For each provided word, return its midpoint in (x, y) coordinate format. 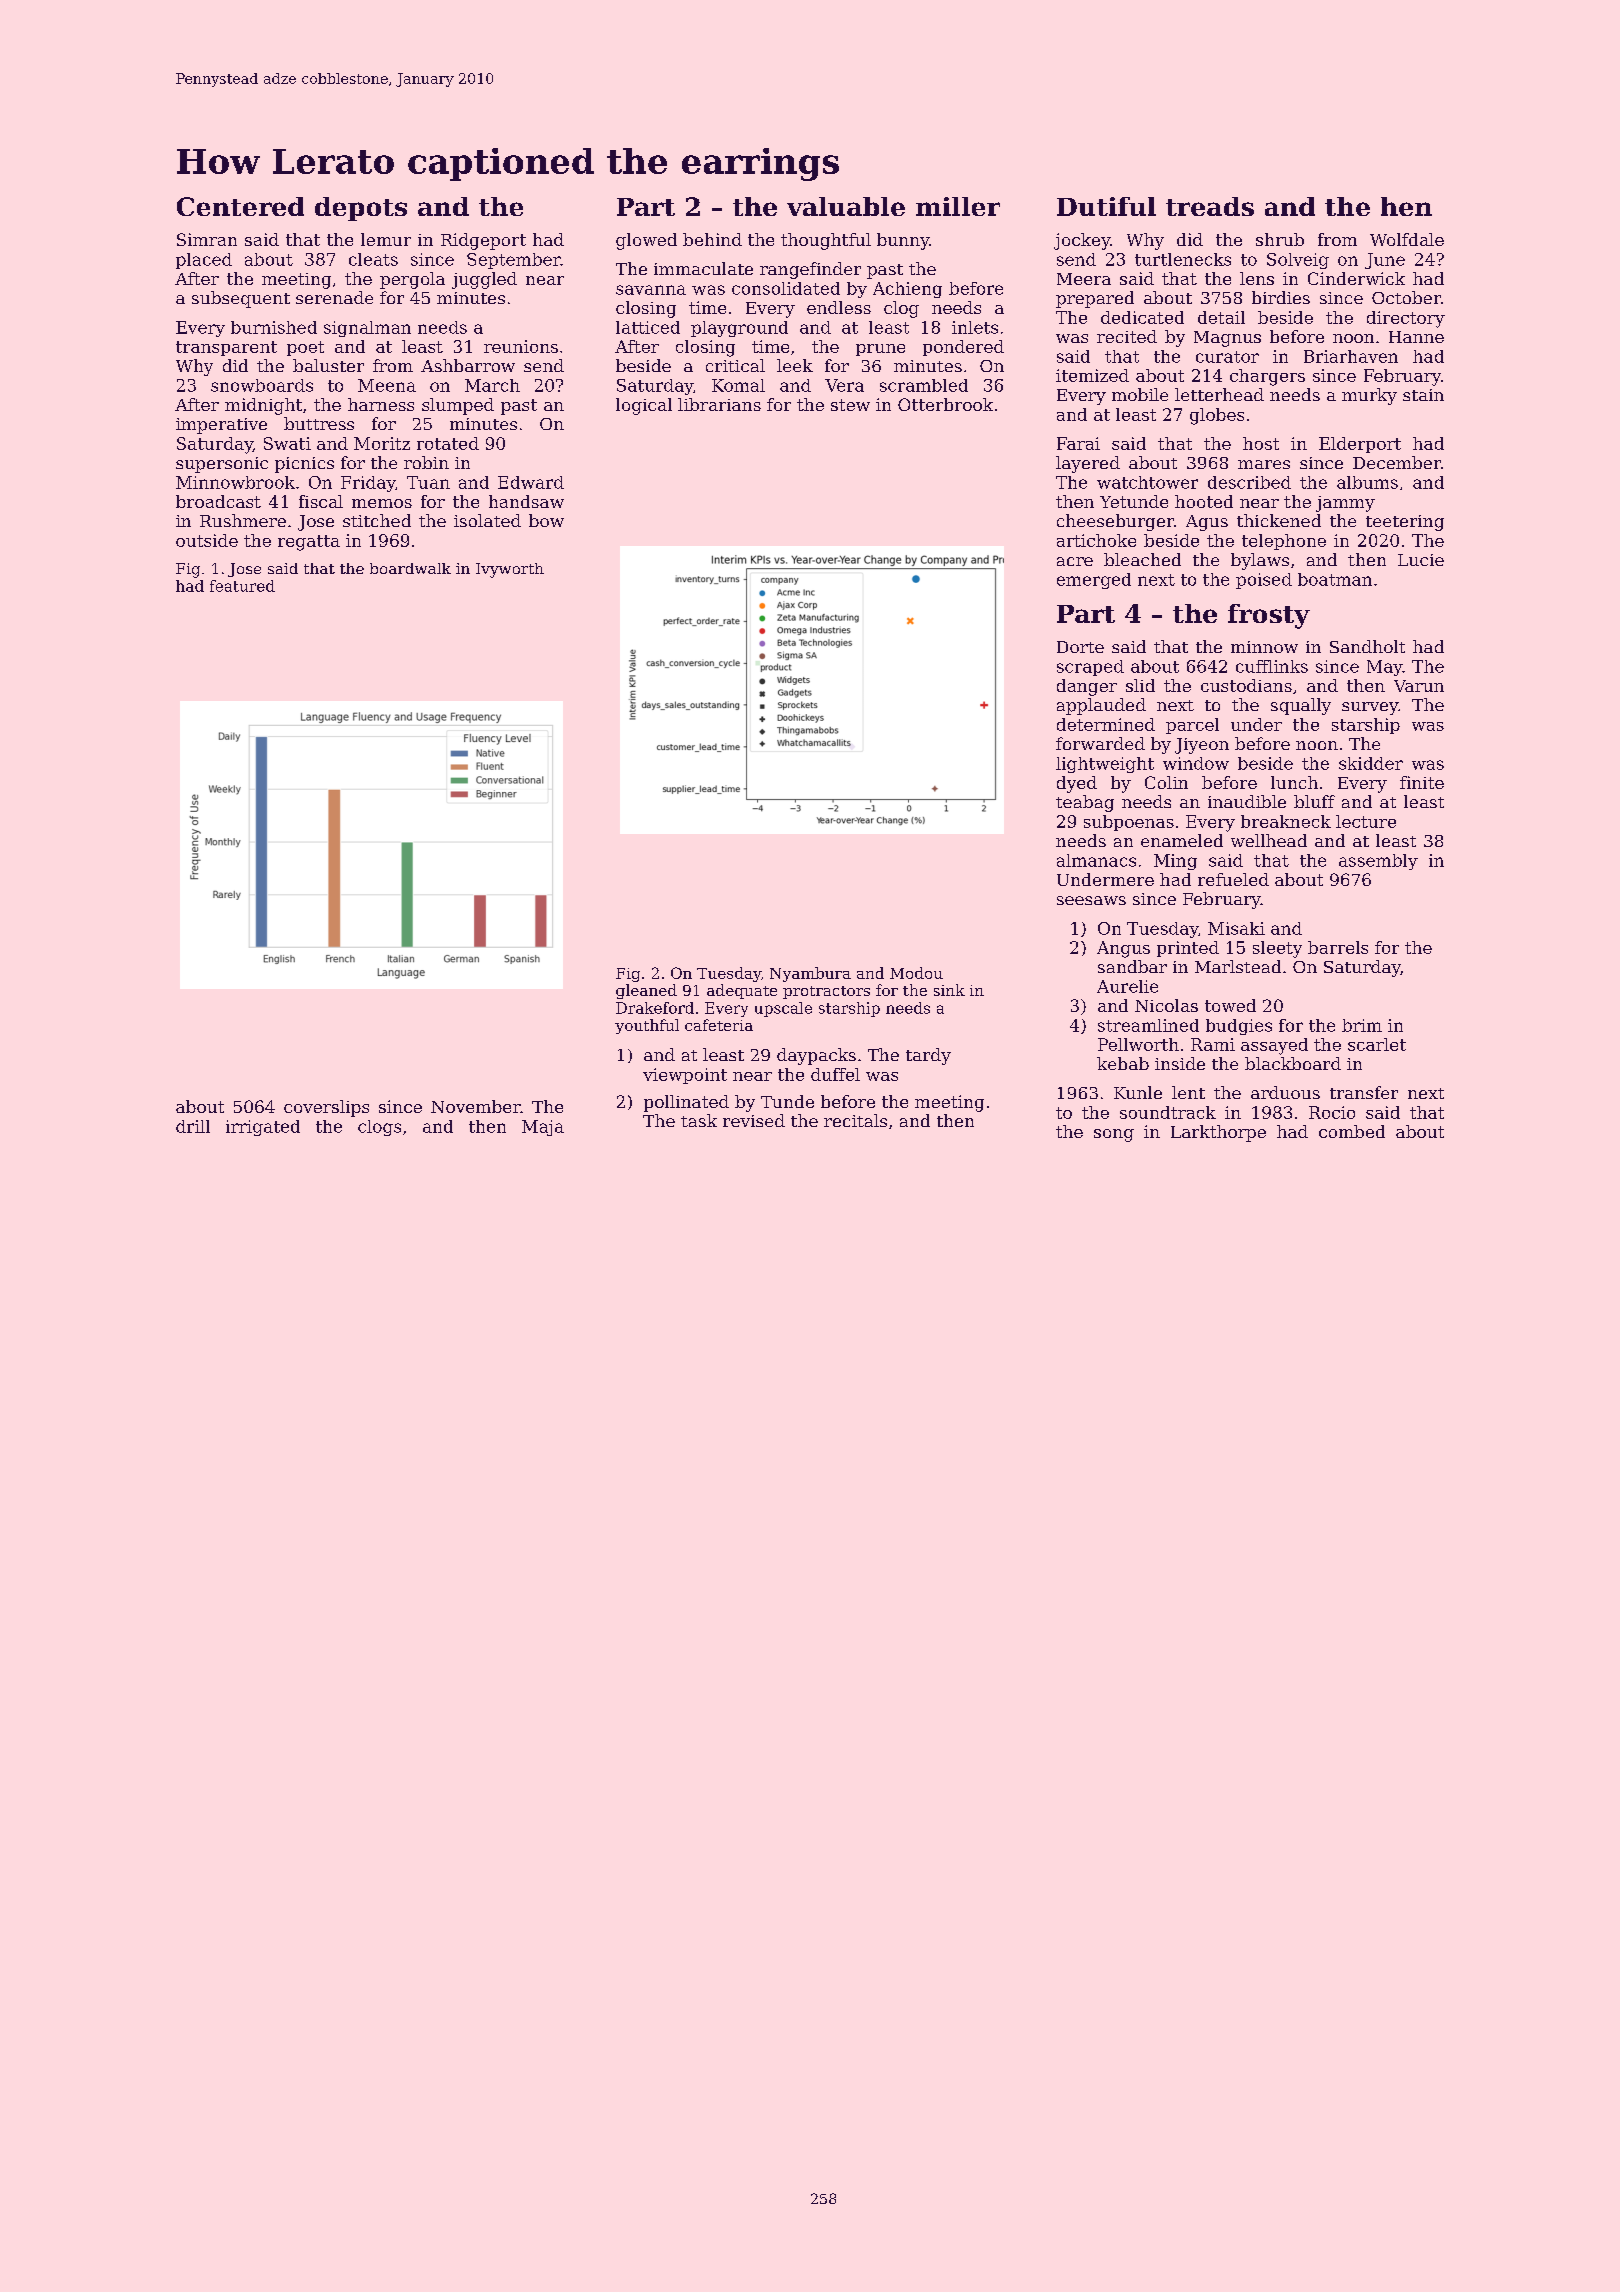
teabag (1085, 803)
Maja (543, 1128)
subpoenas (1129, 823)
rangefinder (810, 270)
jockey (1082, 241)
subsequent (241, 299)
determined (1106, 724)
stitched (377, 520)
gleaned (646, 991)
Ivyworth (510, 570)
